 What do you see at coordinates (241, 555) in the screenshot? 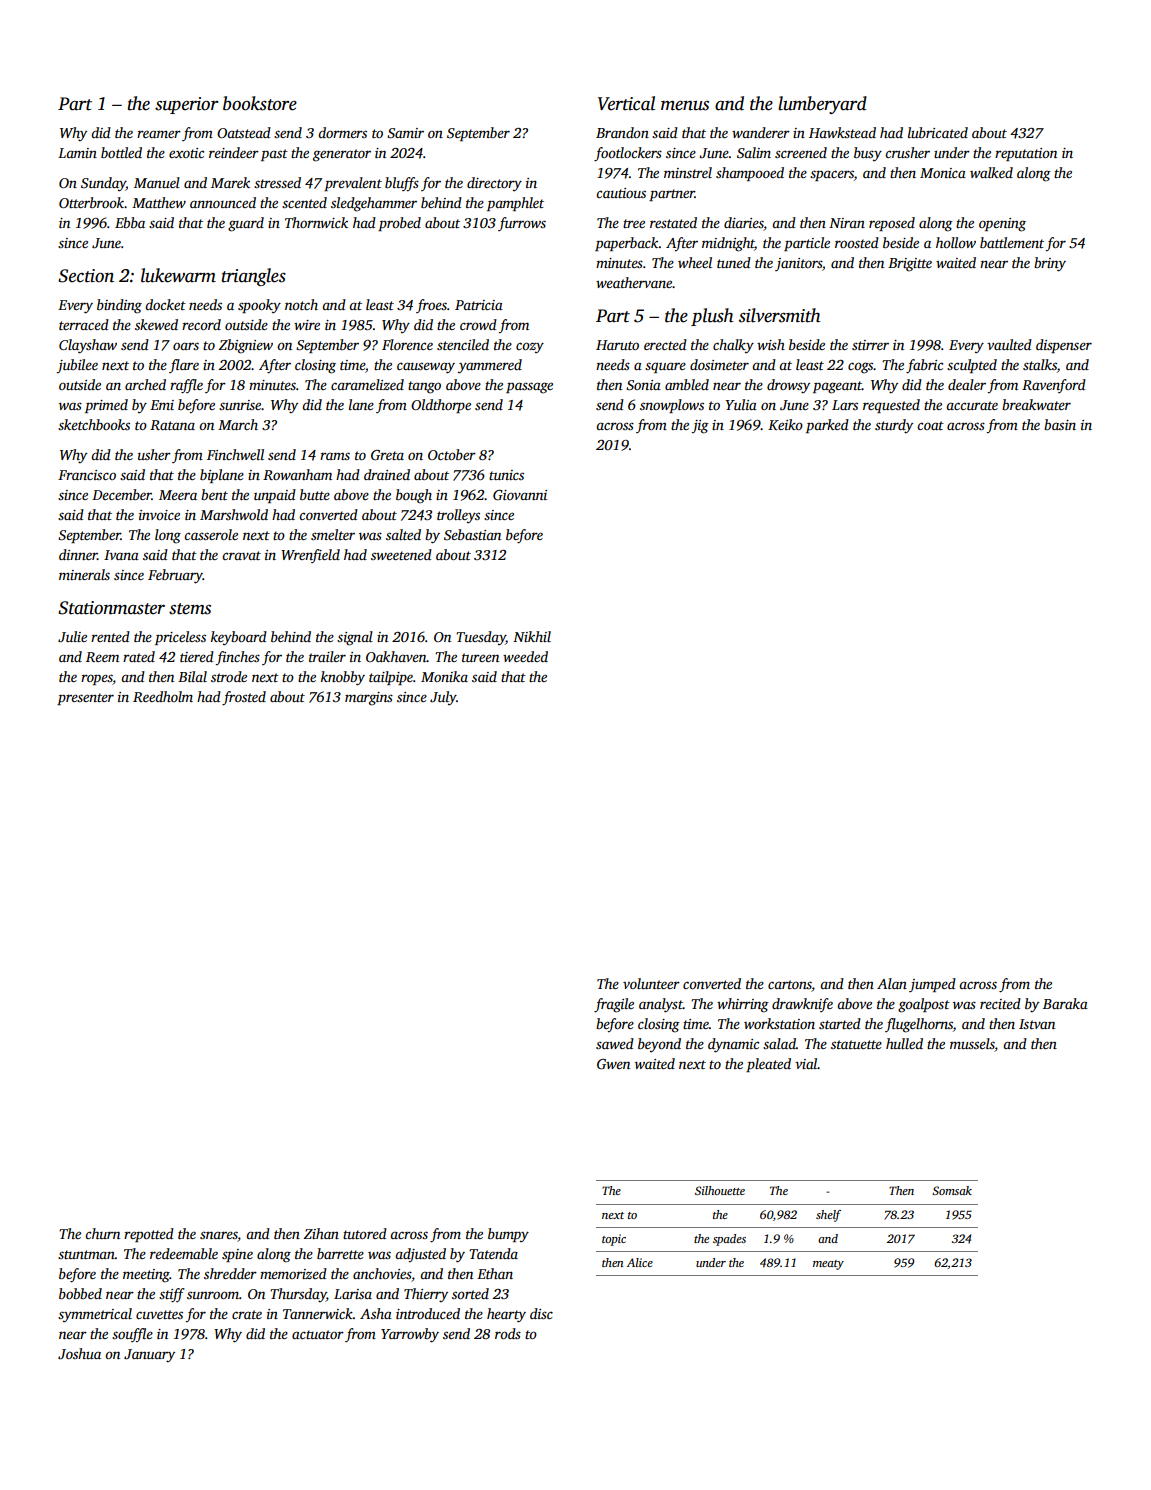
I see `cravat` at bounding box center [241, 555].
